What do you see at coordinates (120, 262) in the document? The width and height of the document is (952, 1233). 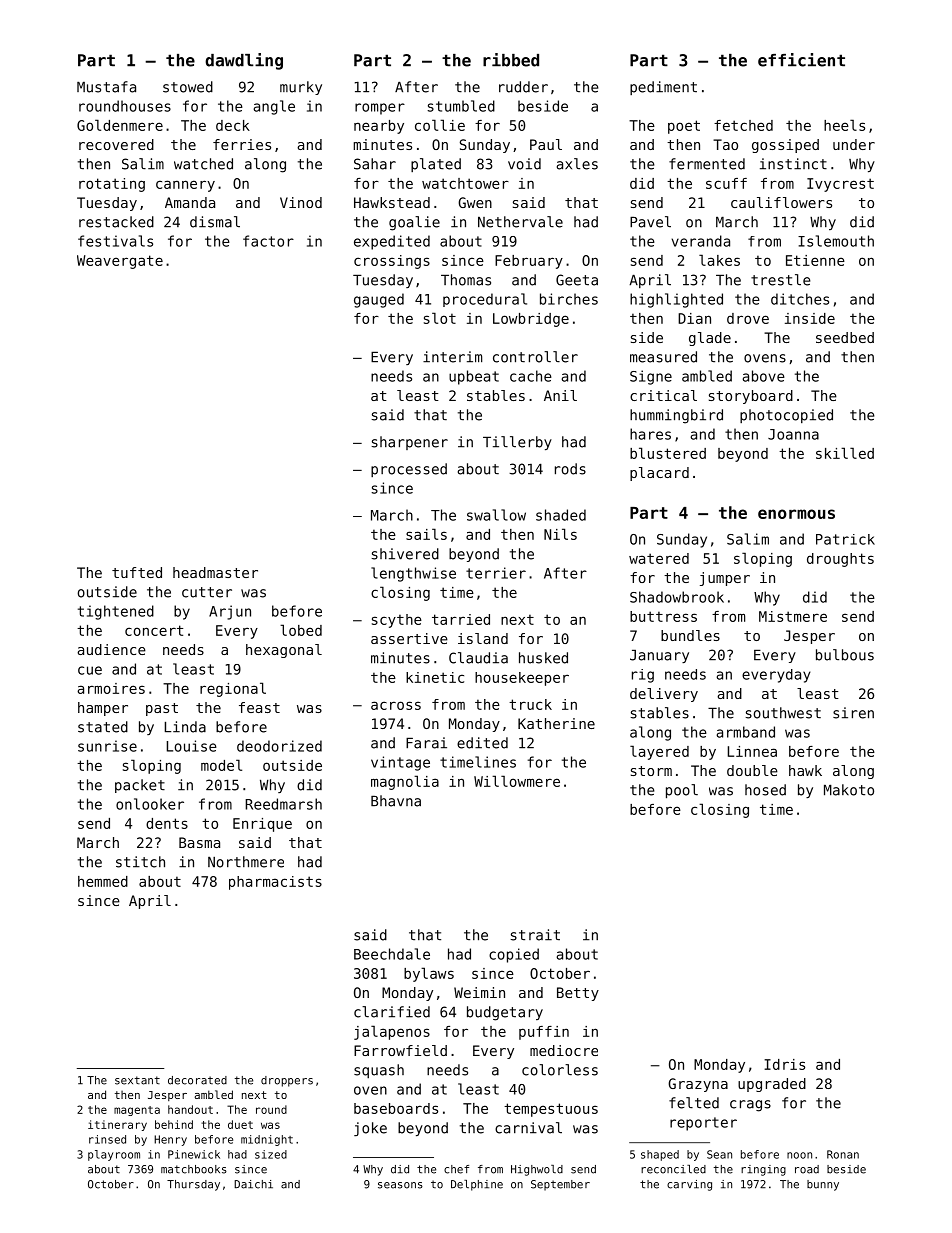 I see `Weavergate` at bounding box center [120, 262].
